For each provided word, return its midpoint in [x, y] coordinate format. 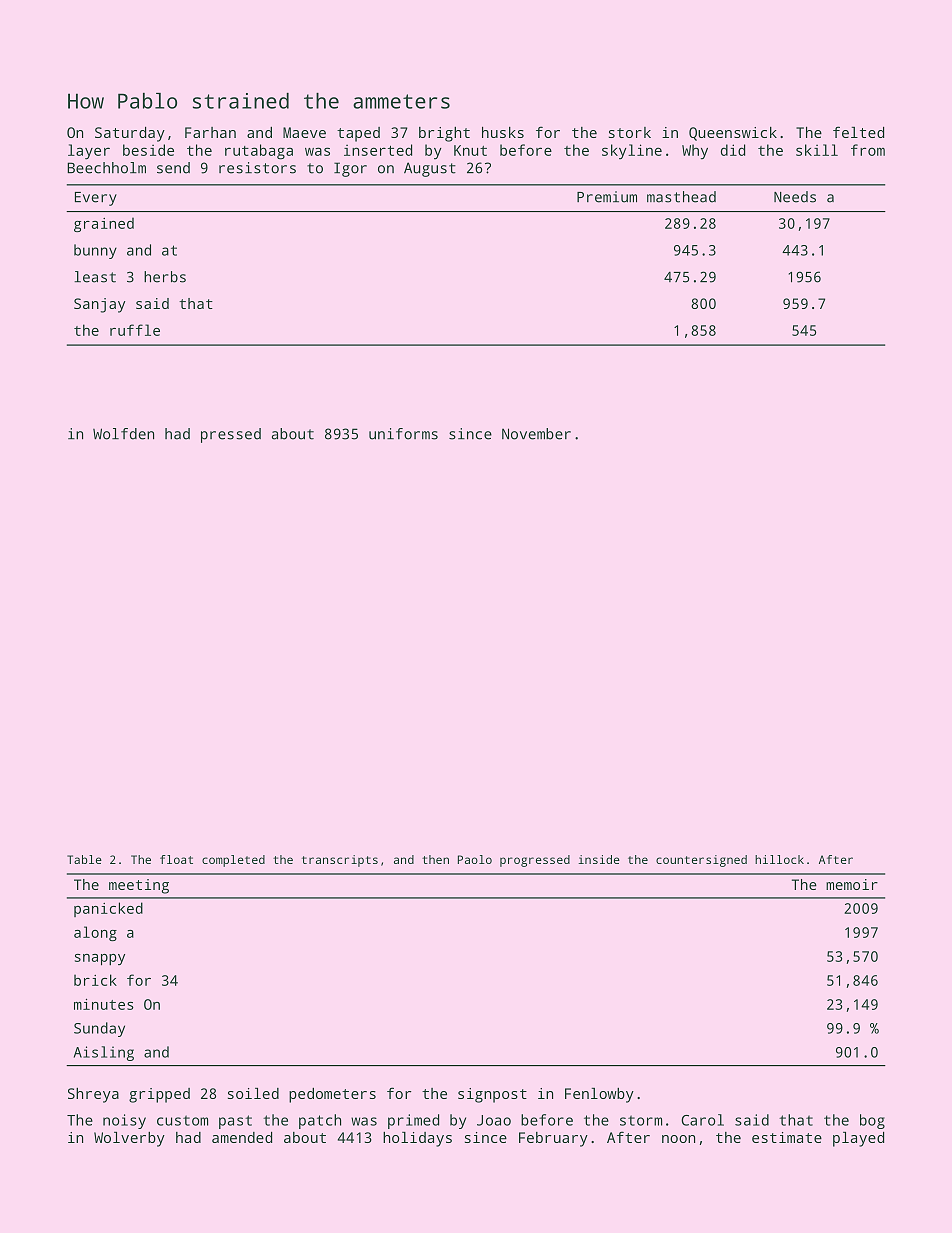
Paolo [475, 859]
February [553, 1139]
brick [95, 980]
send [173, 168]
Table [84, 859]
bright [444, 134]
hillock [779, 859]
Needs [795, 197]
